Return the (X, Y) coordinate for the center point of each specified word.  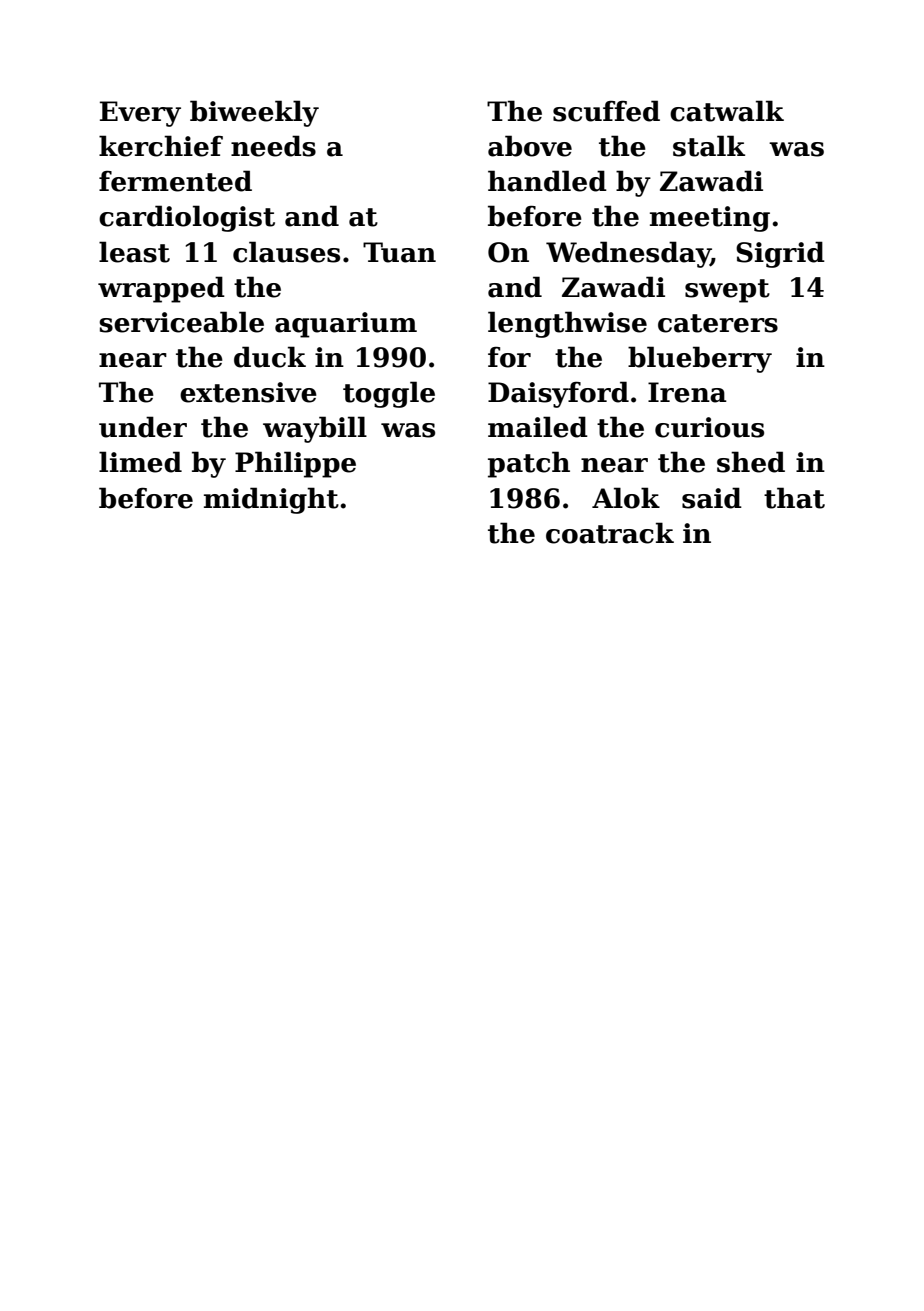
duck (270, 357)
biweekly (254, 113)
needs (273, 146)
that (794, 498)
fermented (175, 181)
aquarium (346, 325)
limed (140, 462)
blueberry (700, 359)
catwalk (727, 111)
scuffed (606, 111)
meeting (710, 219)
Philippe (295, 464)
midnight (271, 500)
